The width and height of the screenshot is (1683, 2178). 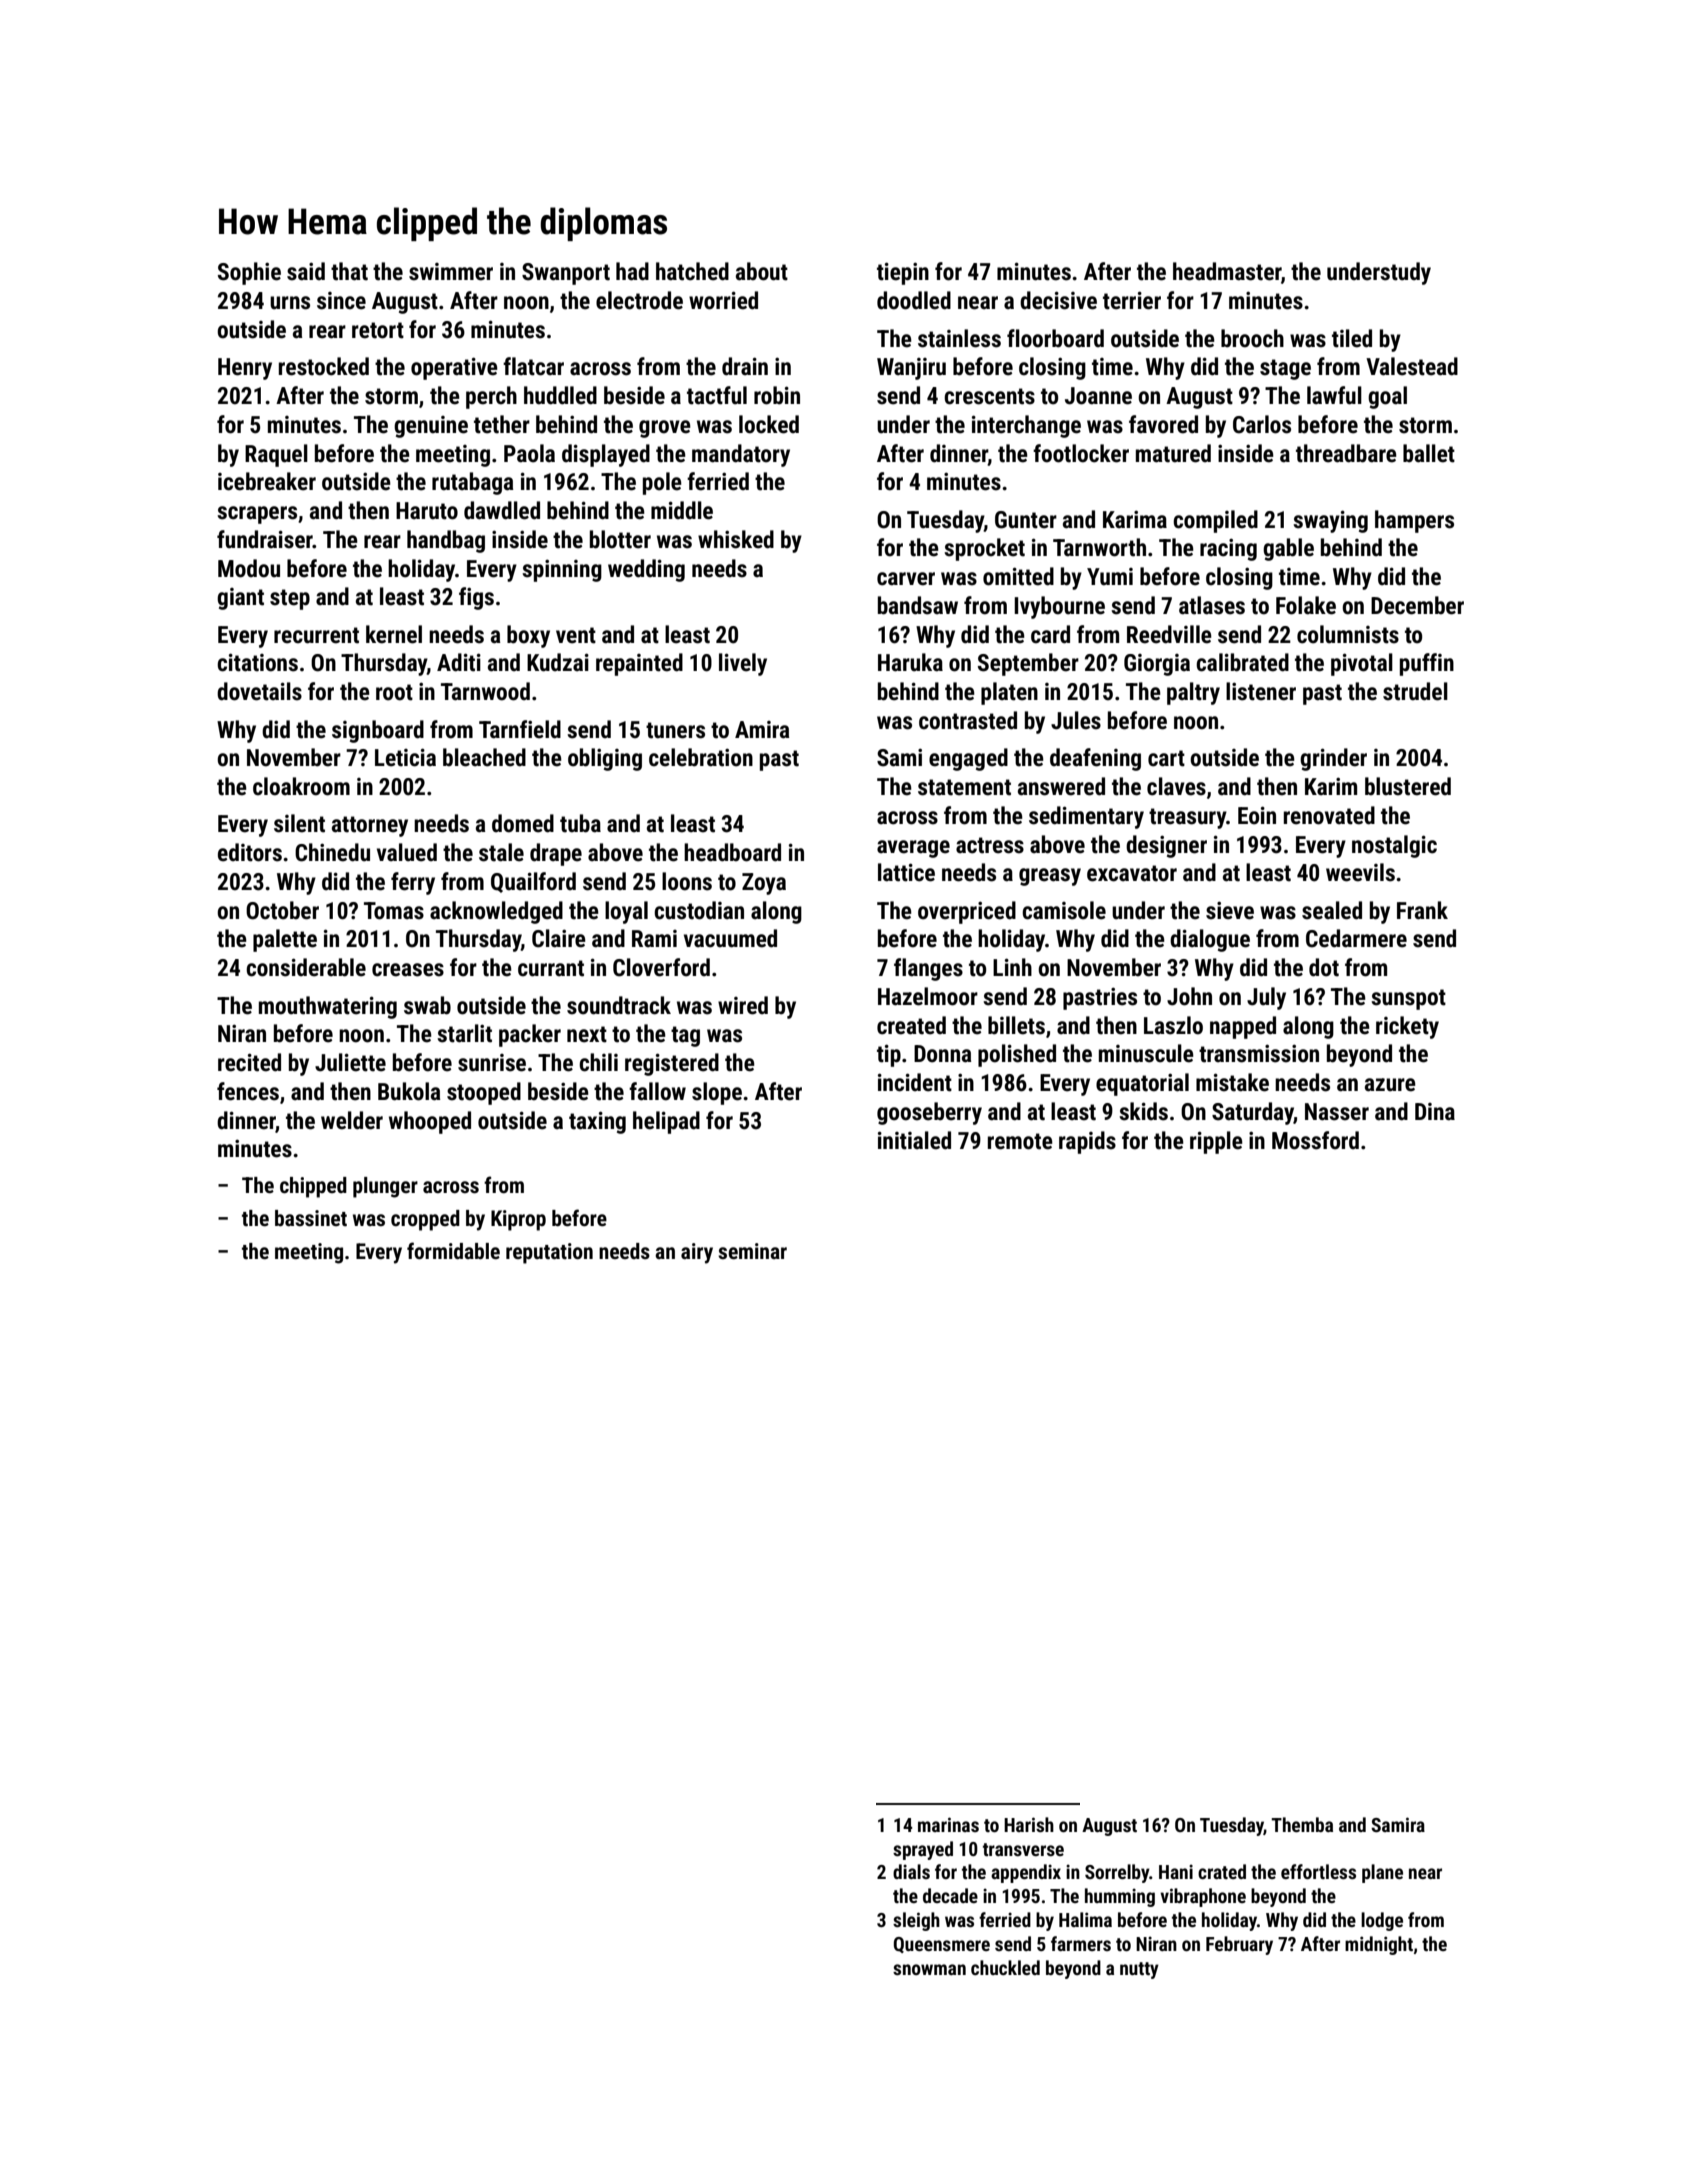 What do you see at coordinates (964, 787) in the screenshot?
I see `statement` at bounding box center [964, 787].
